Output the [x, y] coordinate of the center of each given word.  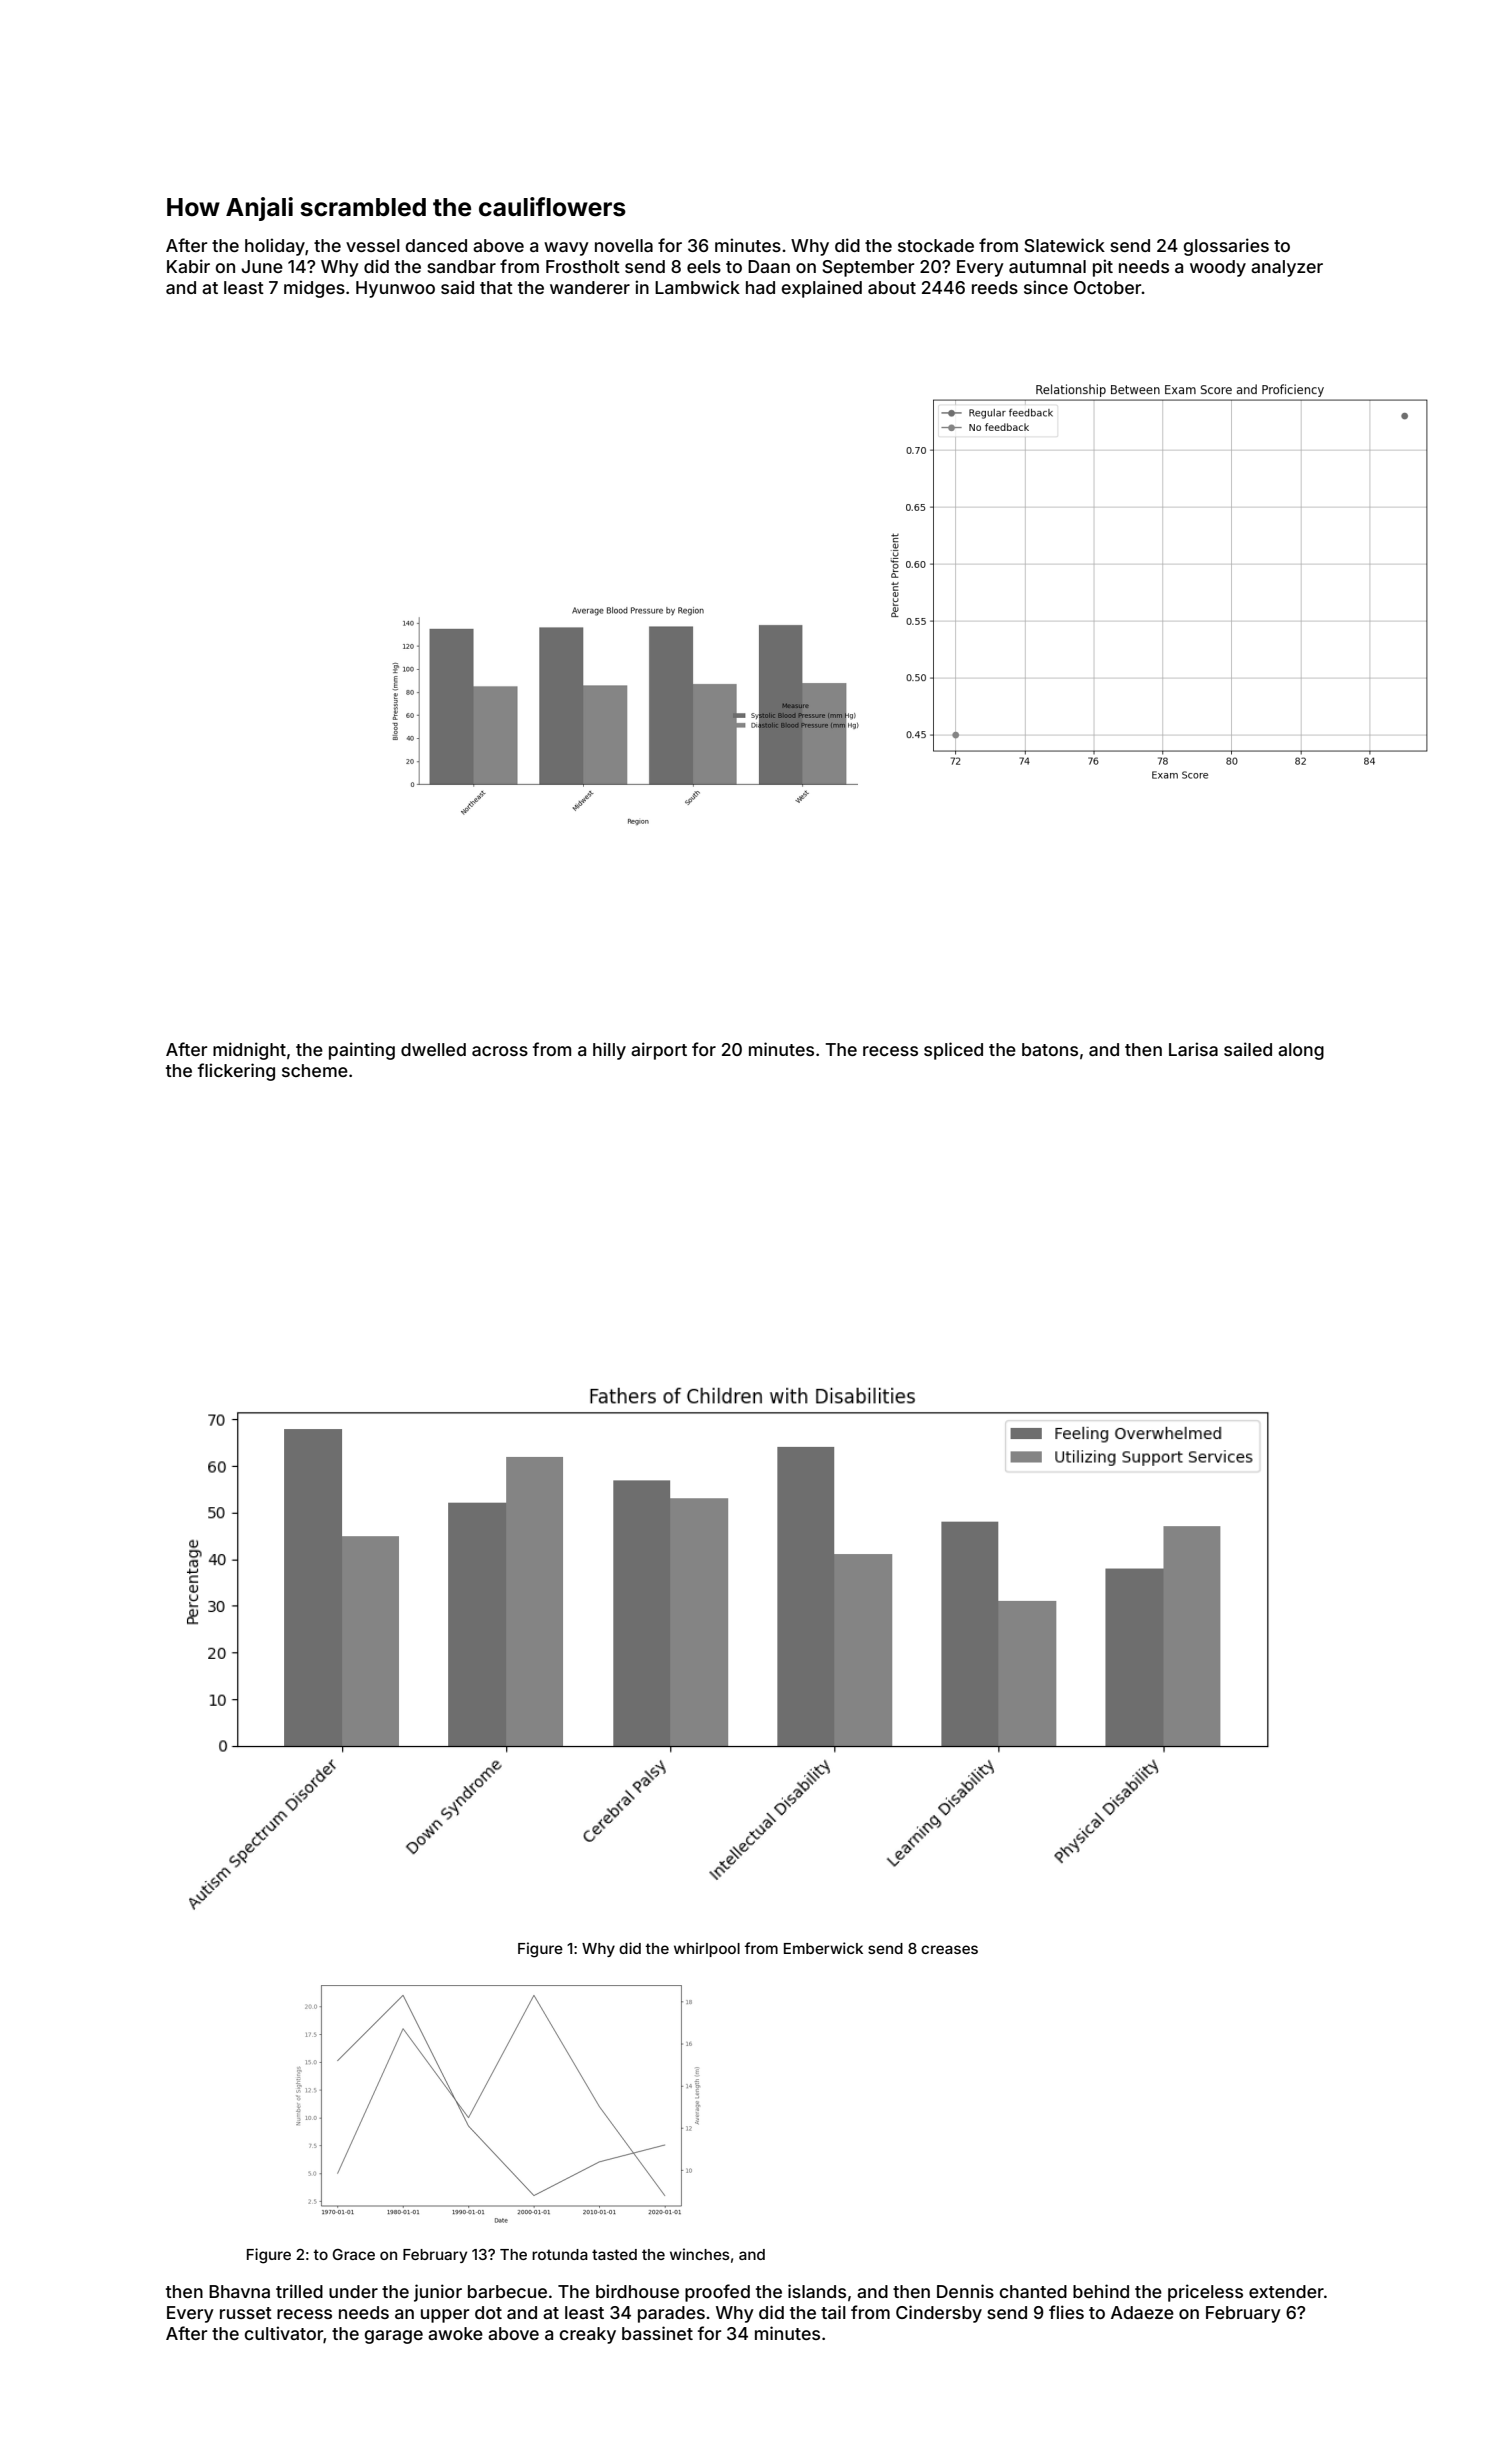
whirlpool [707, 1949]
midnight [249, 1051]
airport [659, 1051]
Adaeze [1142, 2312]
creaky [588, 2335]
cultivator [284, 2334]
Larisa [1193, 1049]
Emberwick [823, 1948]
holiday [275, 247]
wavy [566, 249]
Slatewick [1064, 245]
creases [949, 1949]
